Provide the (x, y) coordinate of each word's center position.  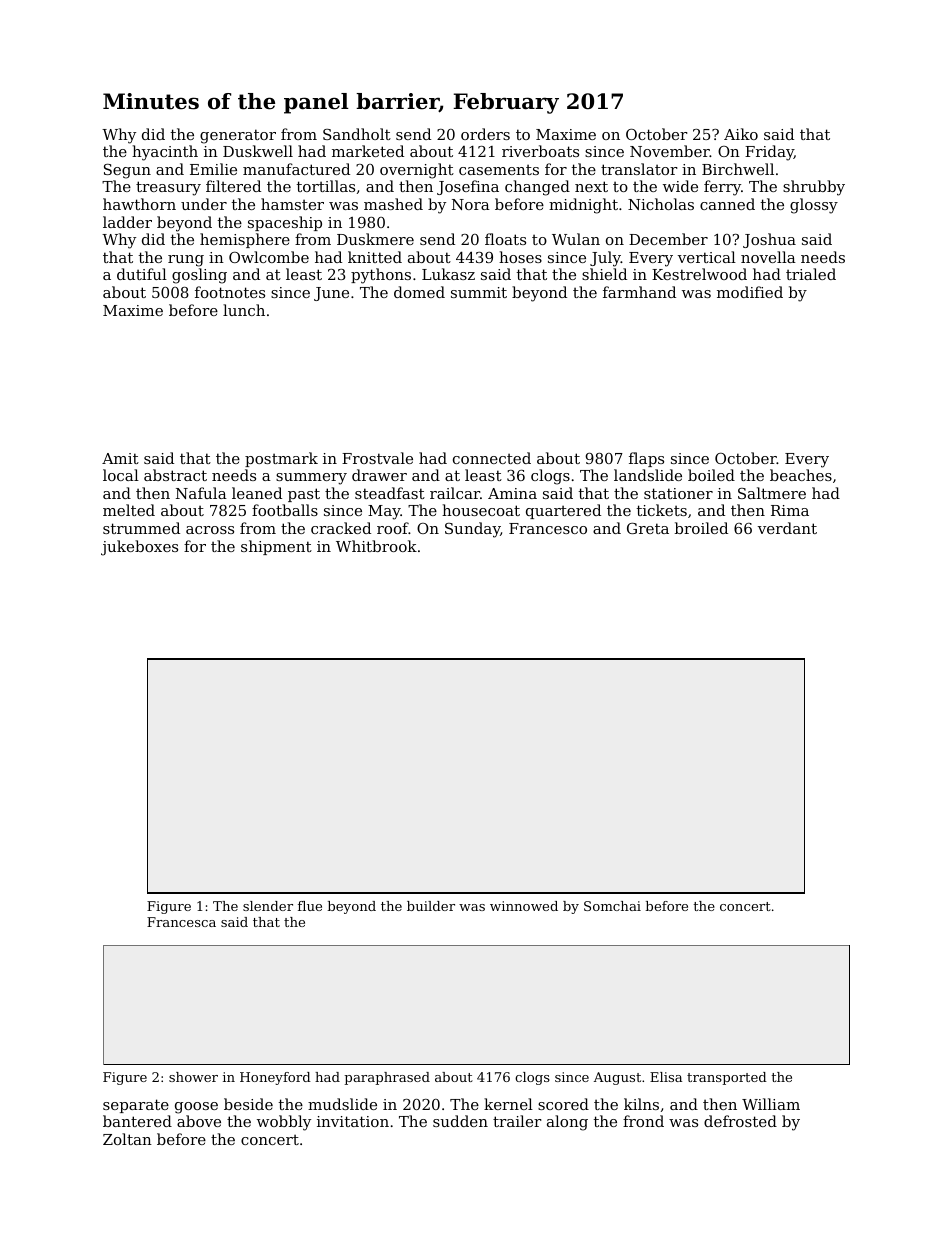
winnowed (524, 906)
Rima (790, 510)
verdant (787, 528)
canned (727, 204)
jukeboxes (139, 548)
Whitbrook (376, 546)
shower (193, 1077)
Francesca (181, 922)
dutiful (142, 274)
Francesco (548, 528)
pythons (381, 276)
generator (238, 136)
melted (129, 510)
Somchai (612, 906)
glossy (814, 206)
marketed (368, 151)
